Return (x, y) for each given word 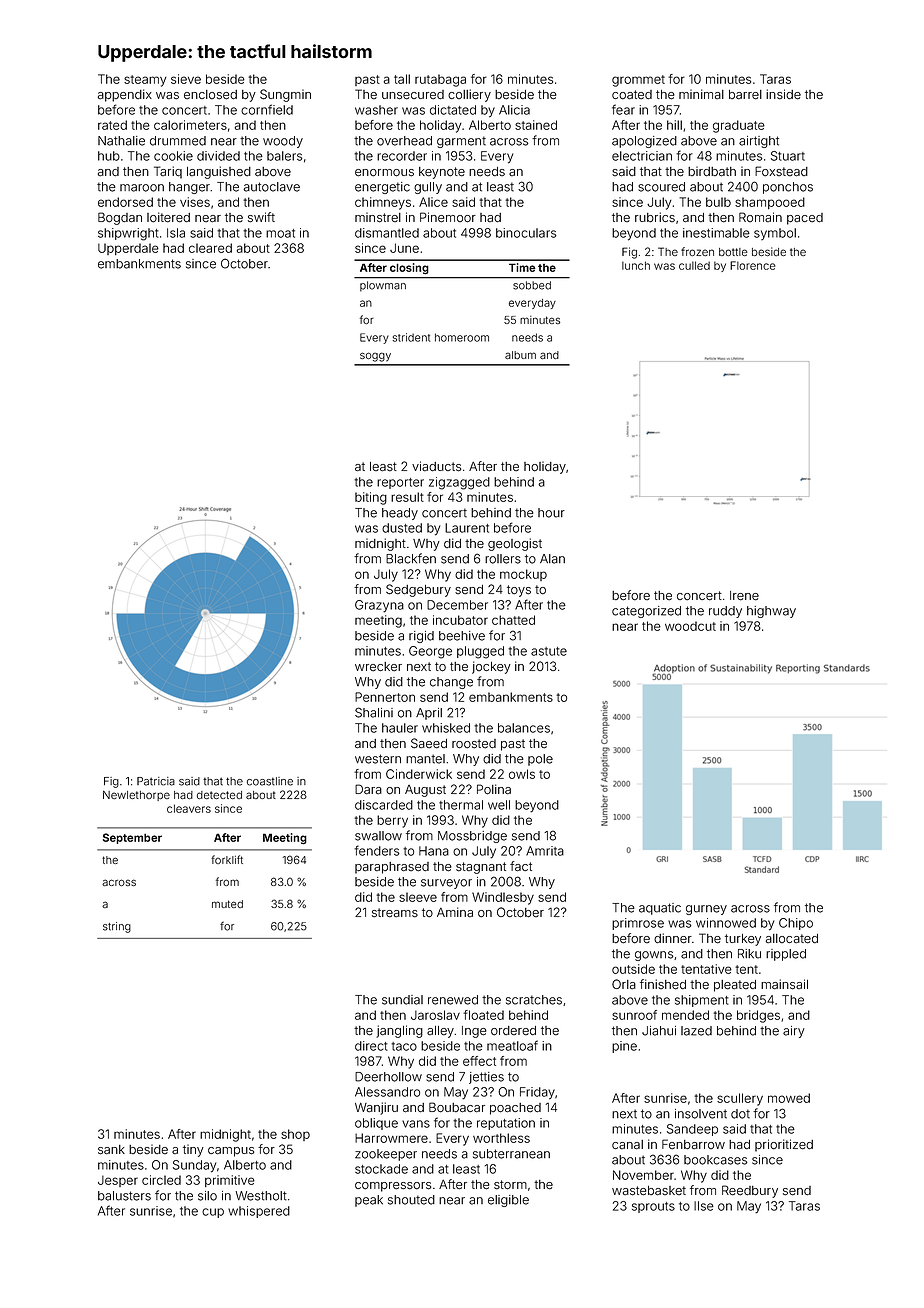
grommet (638, 81)
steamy (145, 81)
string (117, 927)
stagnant (481, 868)
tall (402, 79)
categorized (646, 612)
